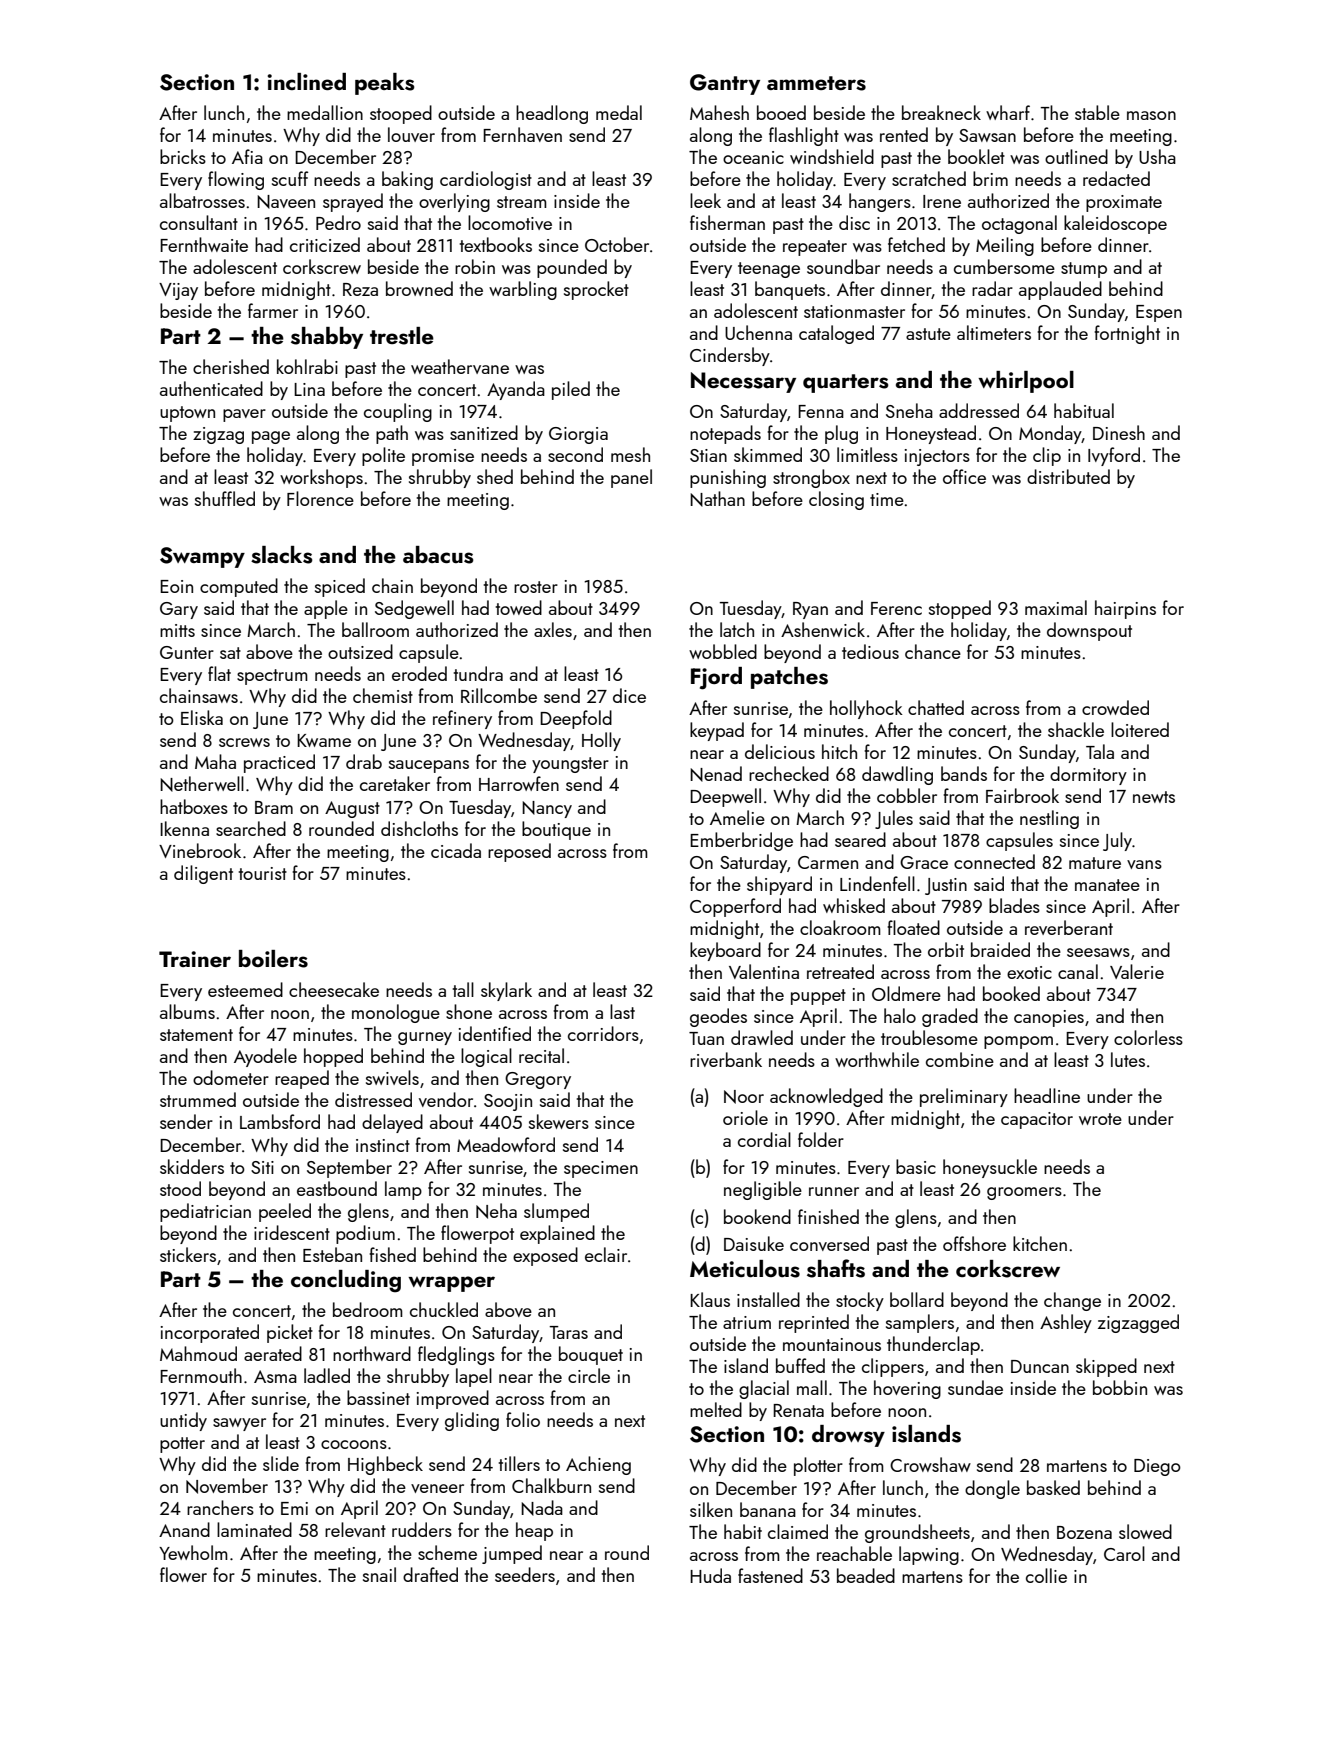  What do you see at coordinates (770, 1575) in the screenshot?
I see `fastened` at bounding box center [770, 1575].
